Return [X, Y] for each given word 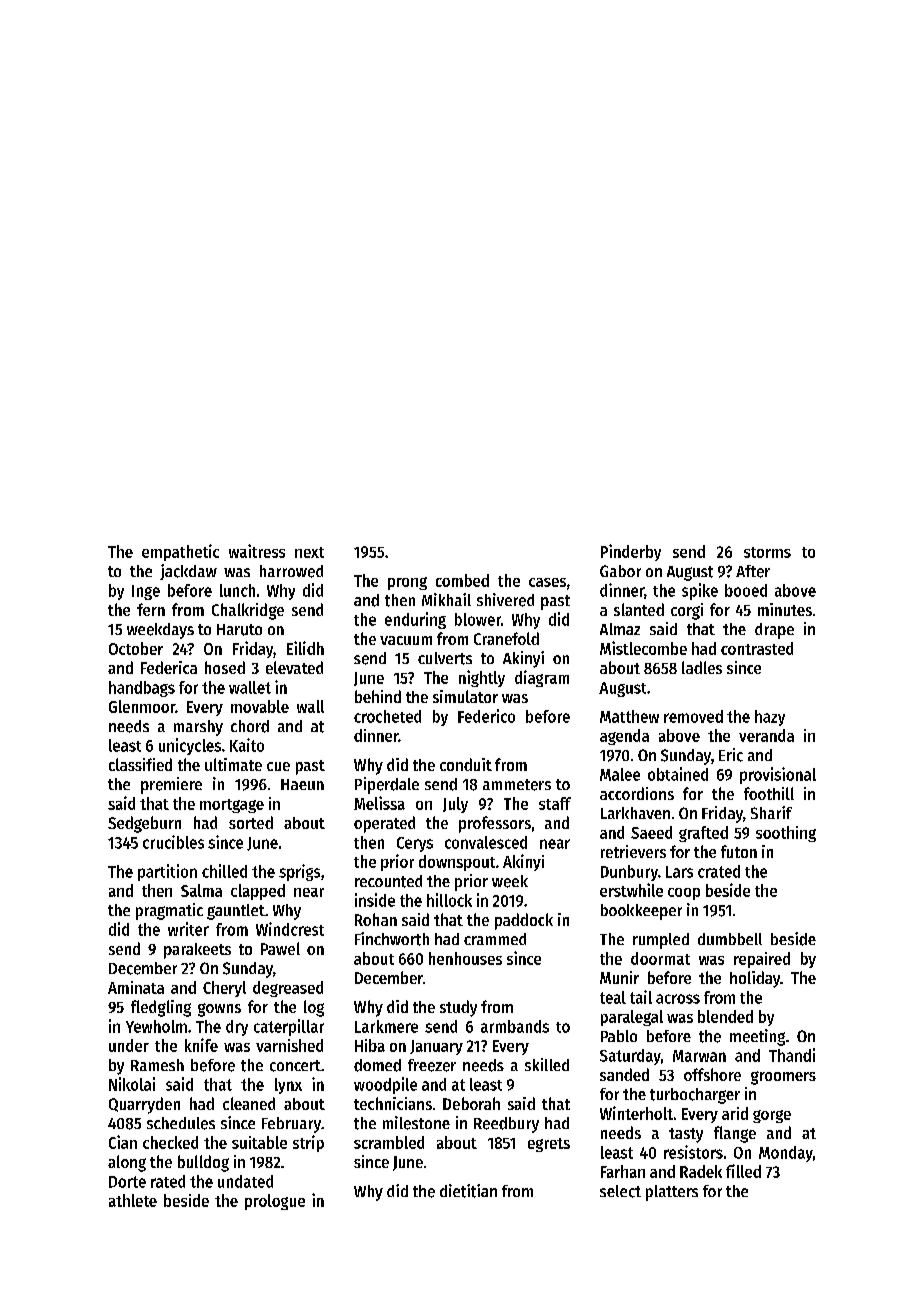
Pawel [280, 948]
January [436, 1047]
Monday [786, 1154]
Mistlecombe [643, 648]
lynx [288, 1086]
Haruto [239, 630]
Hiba [370, 1045]
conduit [466, 764]
